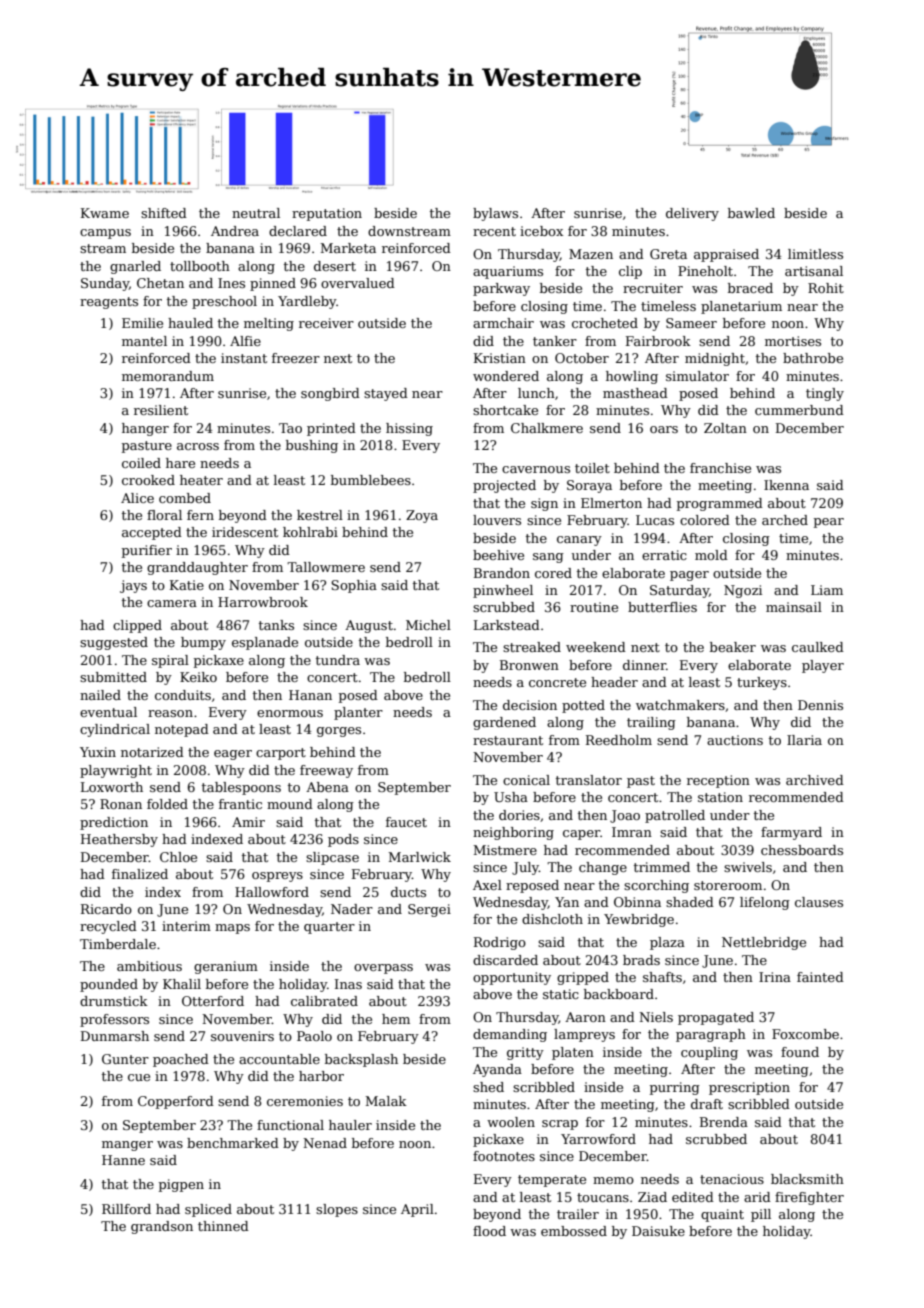  What do you see at coordinates (223, 1226) in the document?
I see `thinned` at bounding box center [223, 1226].
